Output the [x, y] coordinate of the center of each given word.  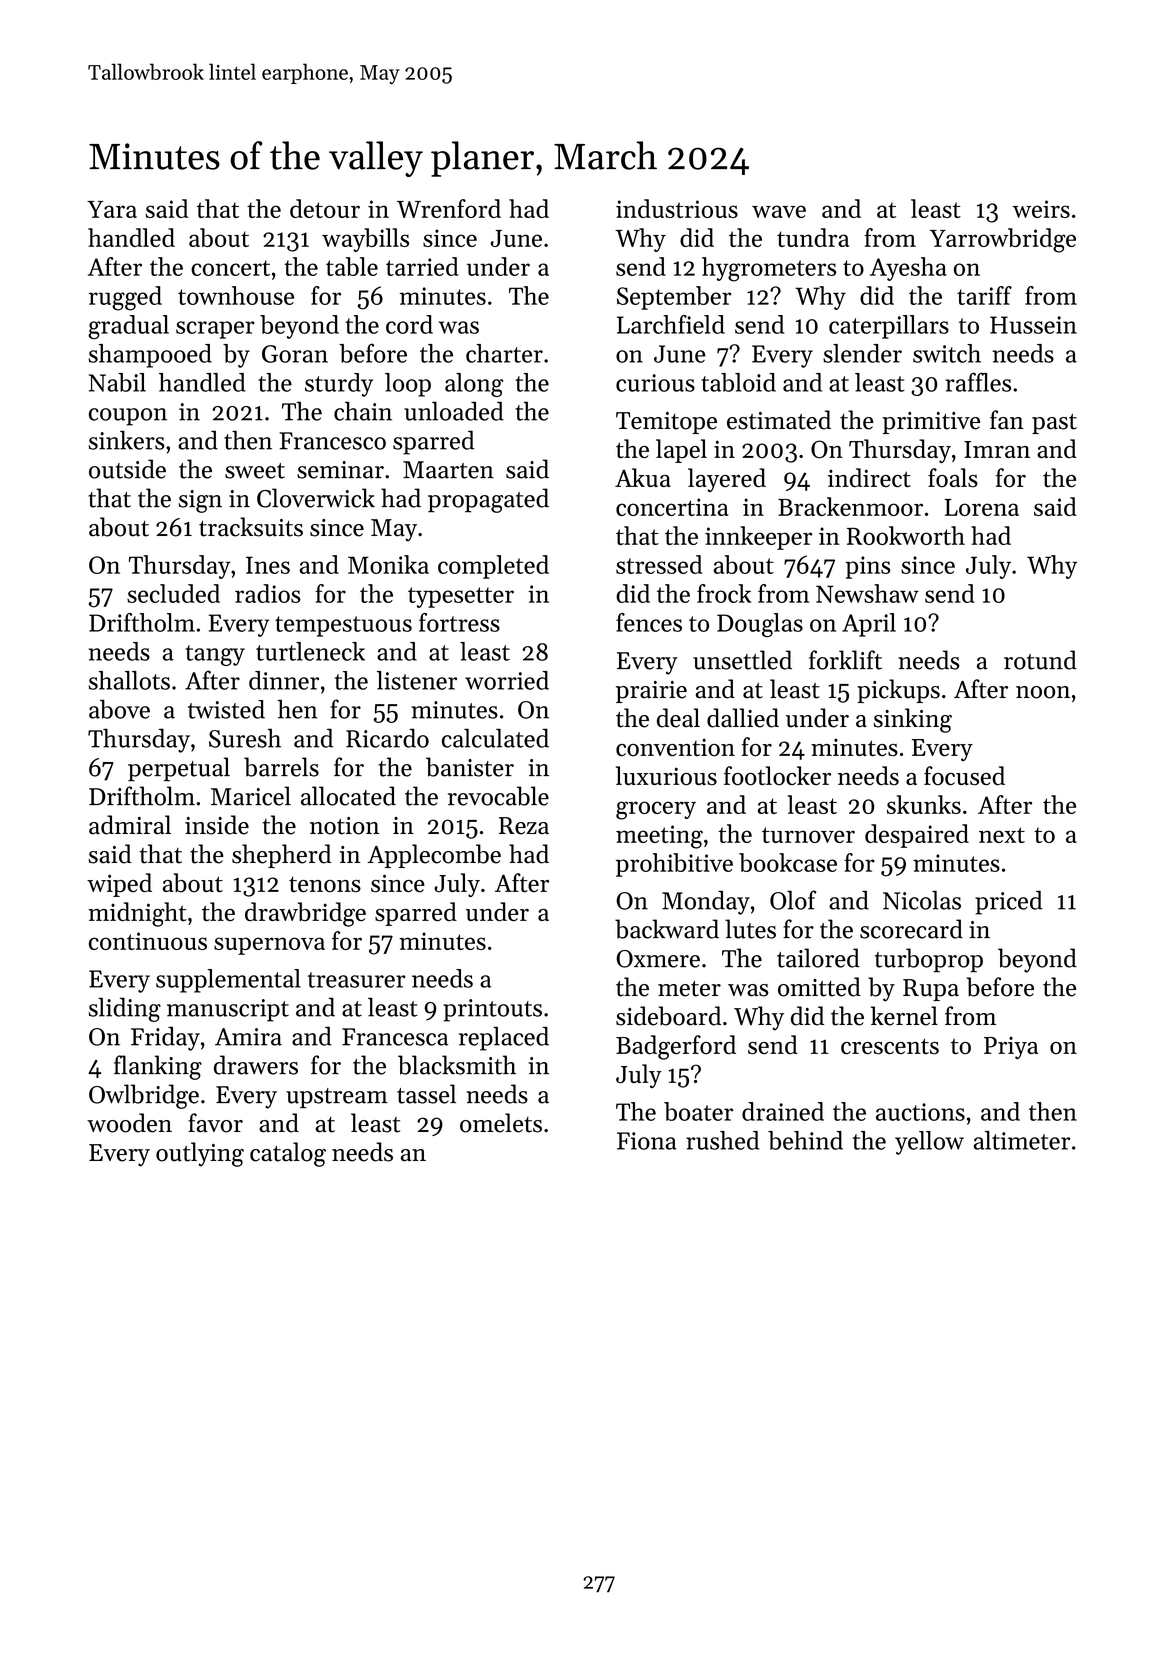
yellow [929, 1143]
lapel [681, 451]
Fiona [647, 1141]
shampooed [150, 356]
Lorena [981, 507]
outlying [200, 1154]
